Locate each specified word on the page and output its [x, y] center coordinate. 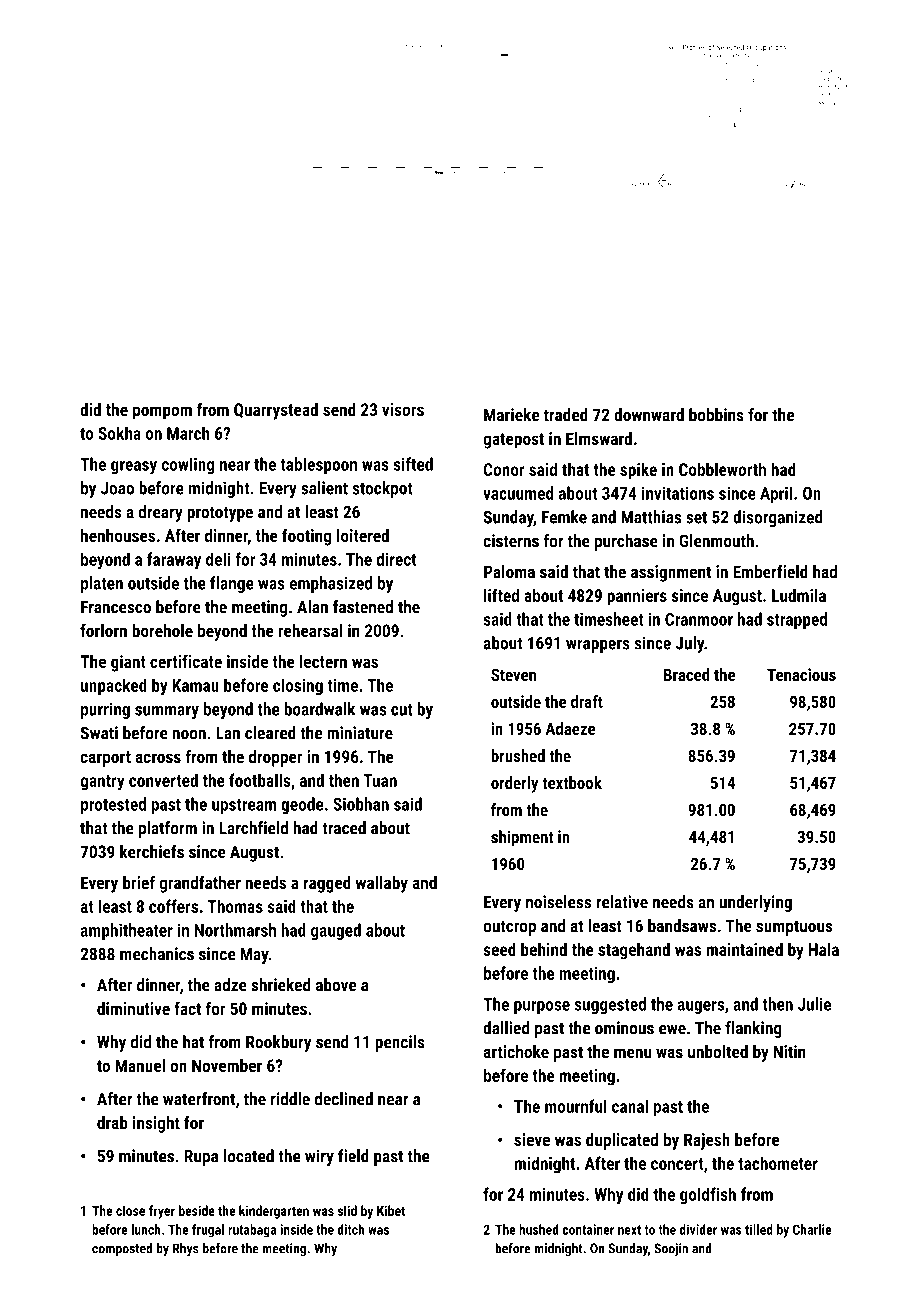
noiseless [558, 902]
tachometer [778, 1163]
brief [139, 882]
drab [112, 1122]
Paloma [509, 571]
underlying [755, 903]
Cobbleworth [722, 469]
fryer [162, 1212]
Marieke [511, 415]
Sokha [119, 433]
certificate [186, 661]
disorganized [777, 518]
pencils [400, 1043]
